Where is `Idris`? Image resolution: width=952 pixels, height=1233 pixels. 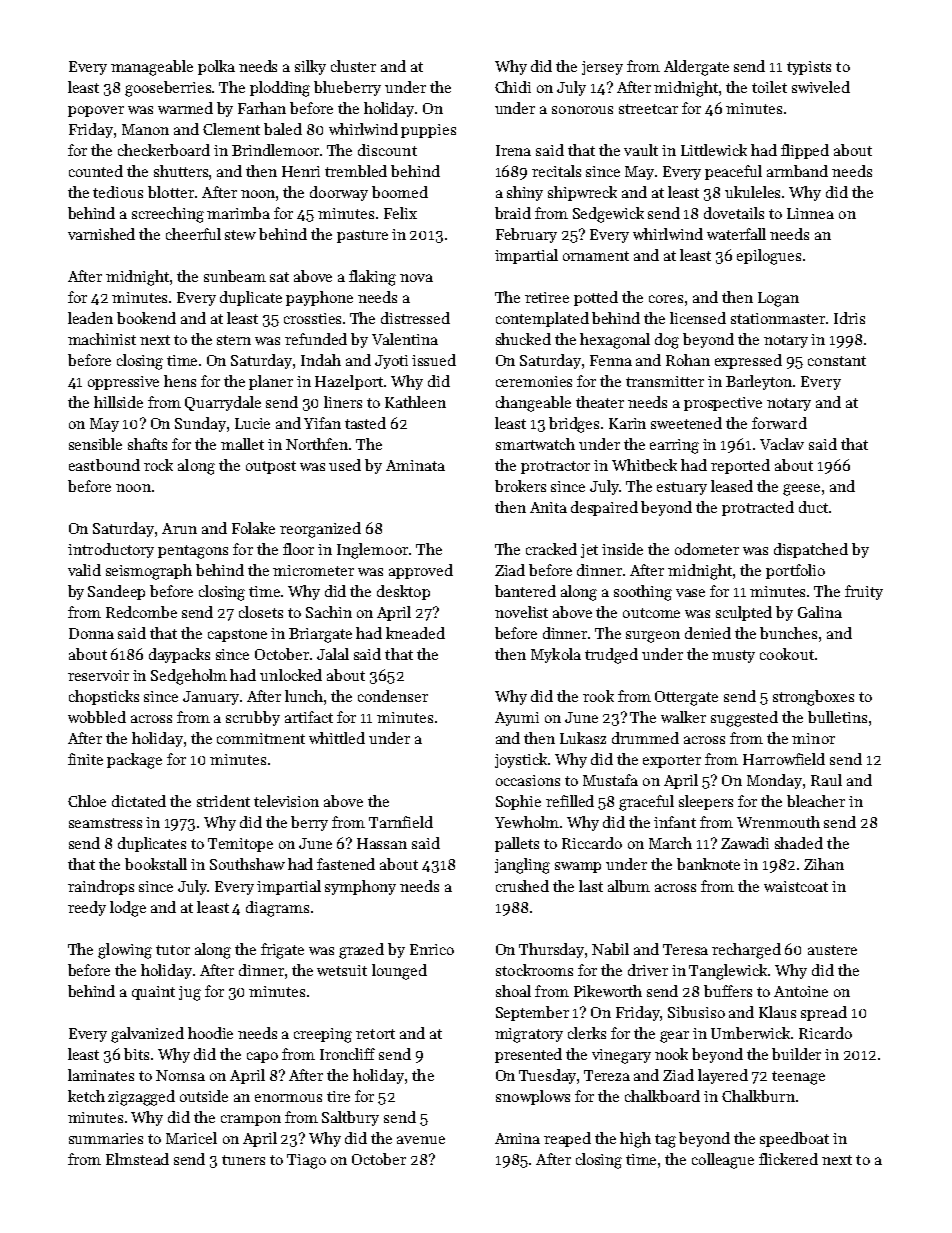
Idris is located at coordinates (849, 318).
